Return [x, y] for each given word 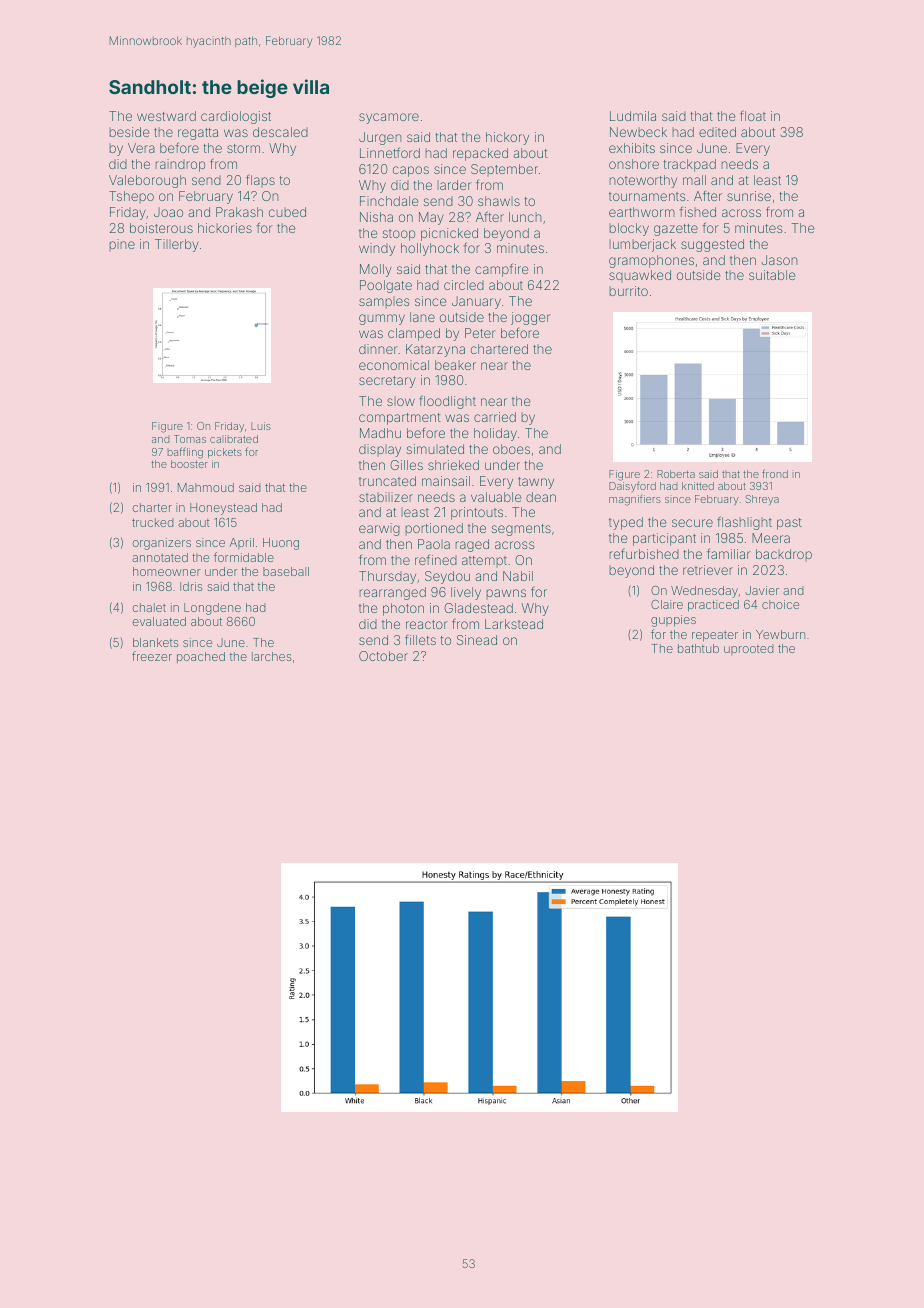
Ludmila [633, 116]
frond [775, 473]
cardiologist [236, 117]
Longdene [212, 609]
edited [717, 132]
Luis [261, 426]
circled [464, 285]
